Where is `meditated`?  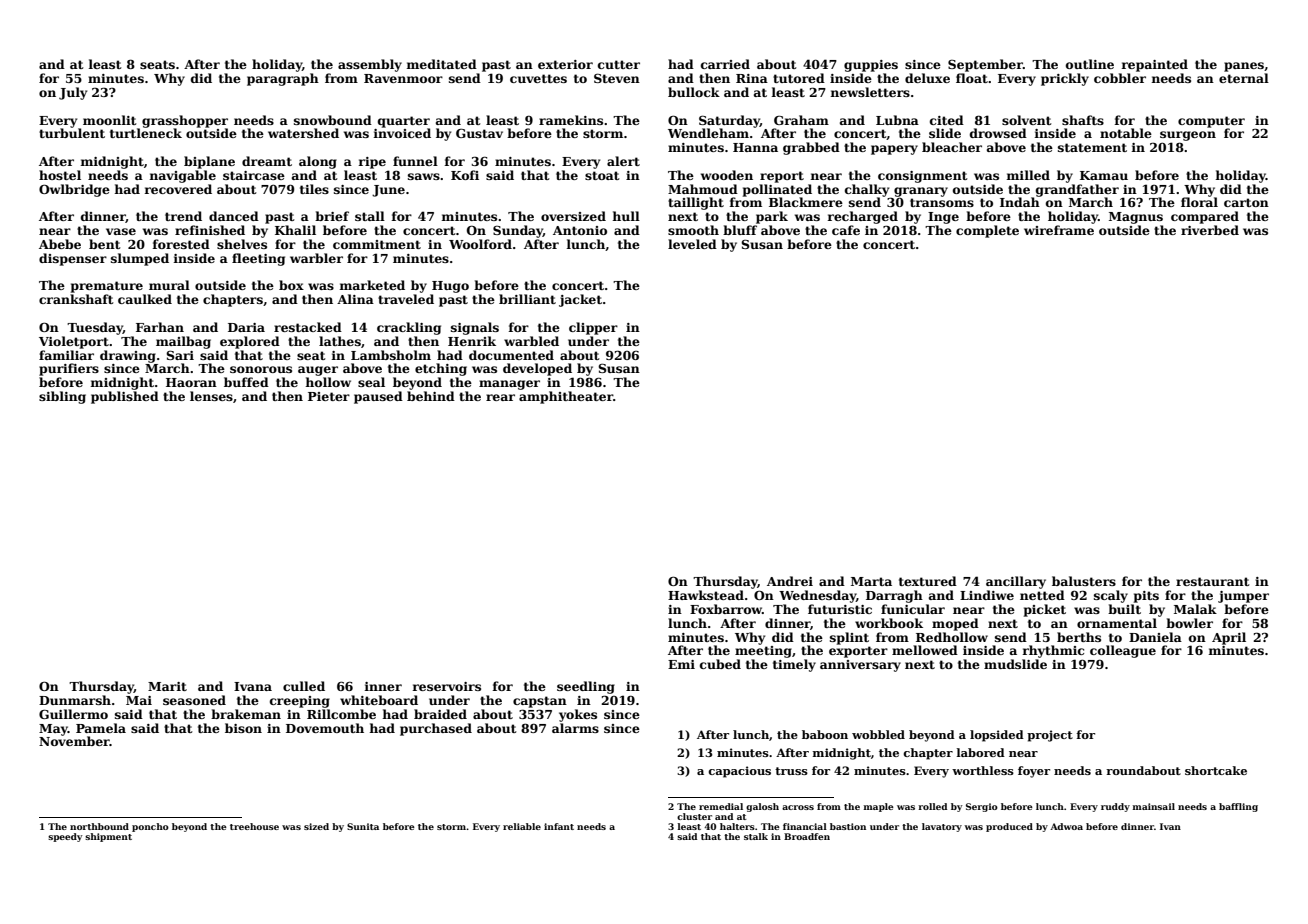
meditated is located at coordinates (442, 64).
